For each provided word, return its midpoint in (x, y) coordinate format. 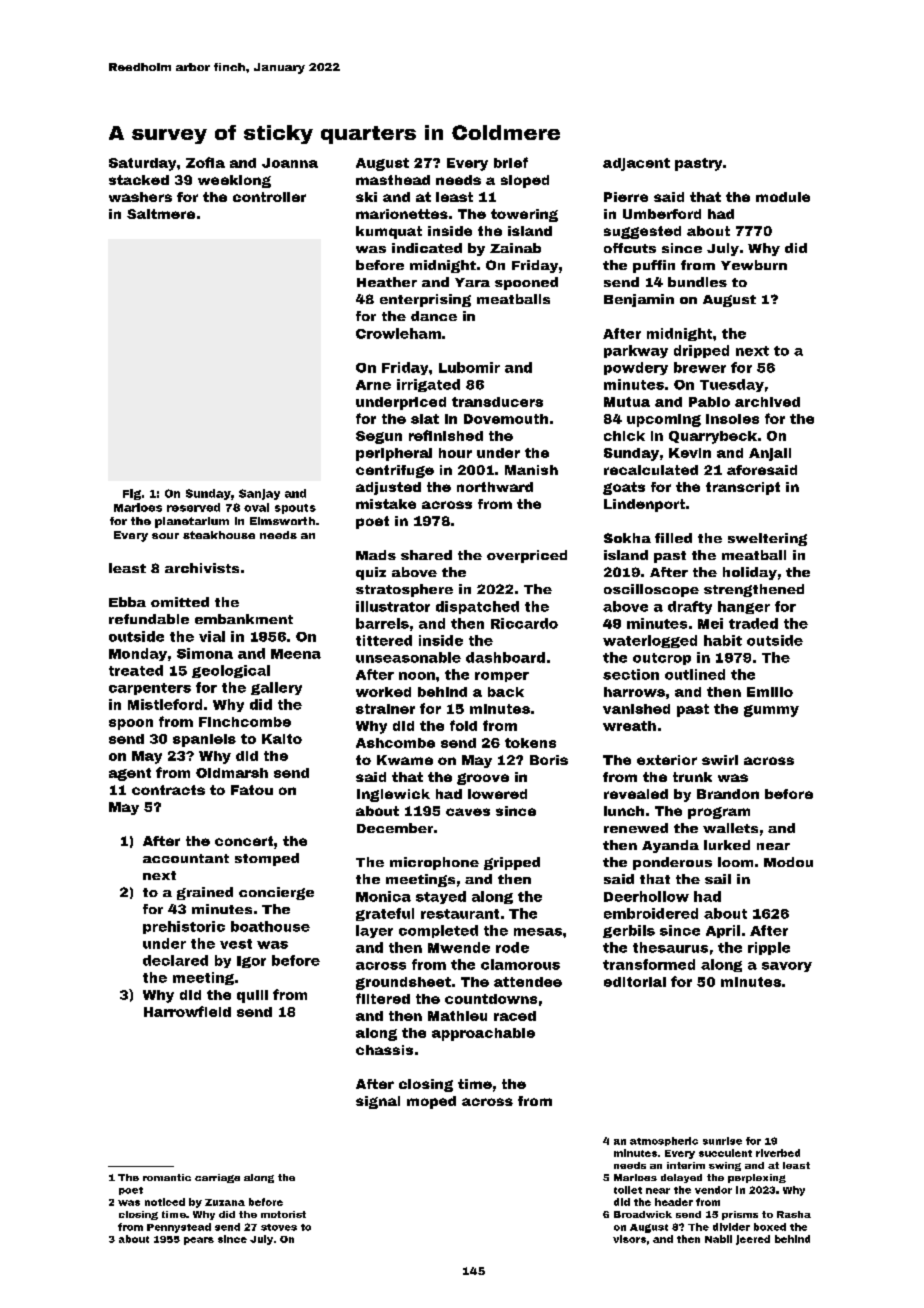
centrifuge (395, 471)
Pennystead (179, 1228)
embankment (244, 619)
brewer (700, 367)
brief (511, 162)
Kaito (282, 739)
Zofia (205, 162)
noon (417, 676)
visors (629, 1239)
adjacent (636, 164)
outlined (695, 674)
